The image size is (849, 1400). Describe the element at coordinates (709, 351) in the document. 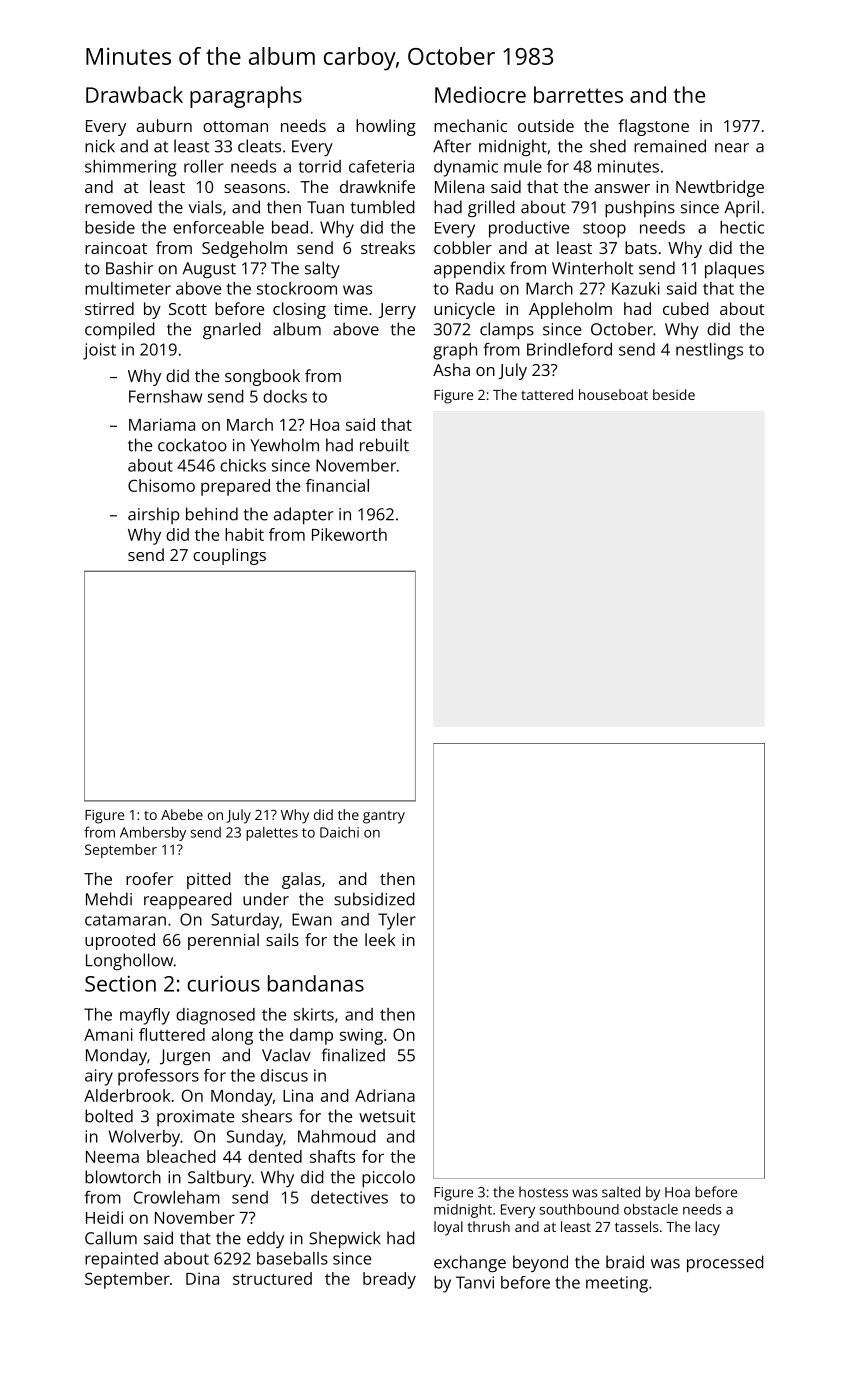

I see `nestlings` at that location.
